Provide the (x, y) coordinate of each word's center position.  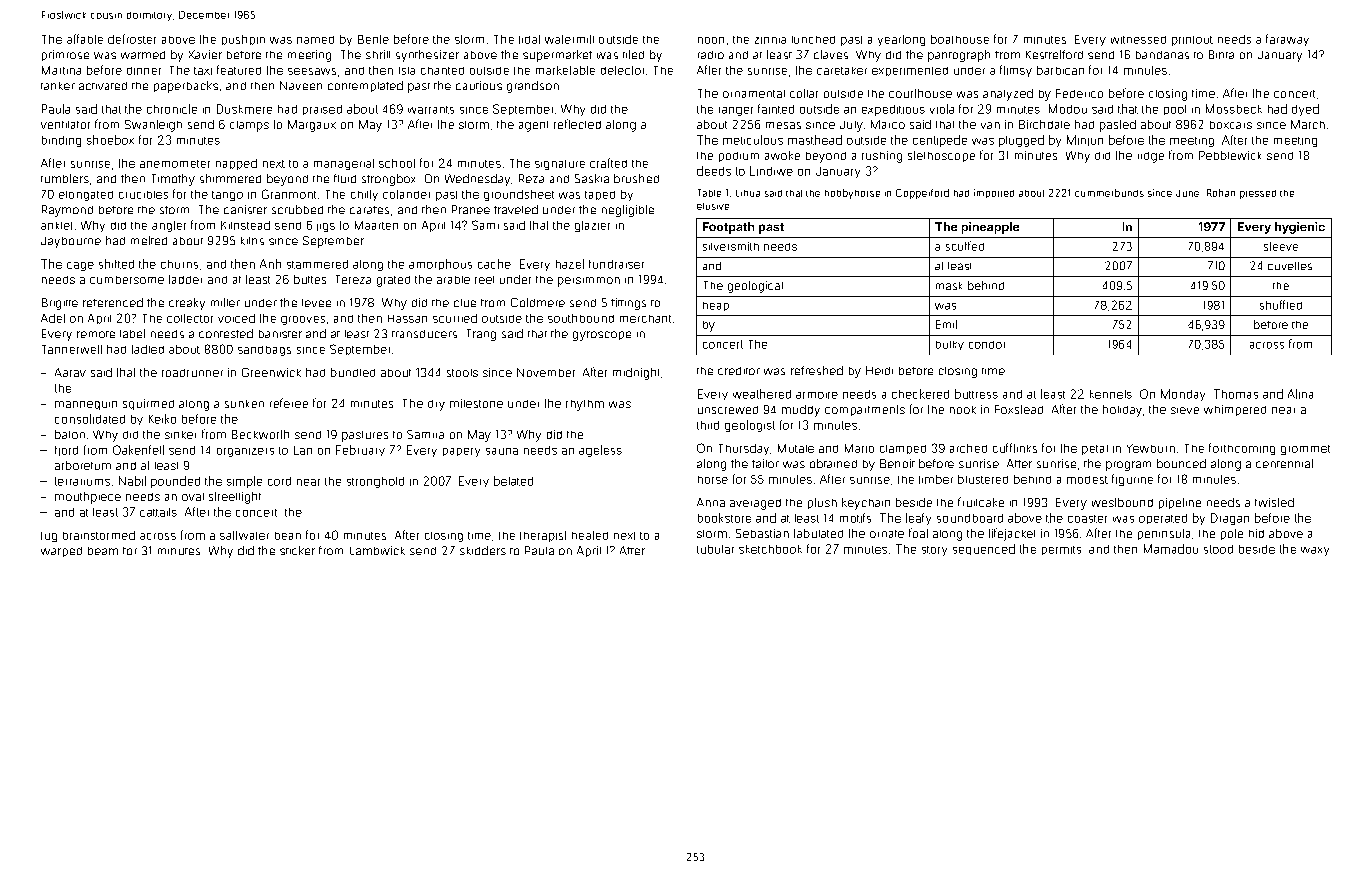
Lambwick (377, 550)
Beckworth (260, 434)
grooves (303, 320)
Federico (1079, 93)
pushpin (243, 40)
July (851, 126)
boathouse (960, 39)
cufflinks (1015, 448)
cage (80, 266)
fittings (628, 304)
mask (949, 286)
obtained (833, 463)
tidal (529, 39)
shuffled (1281, 305)
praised (322, 110)
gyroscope (602, 336)
